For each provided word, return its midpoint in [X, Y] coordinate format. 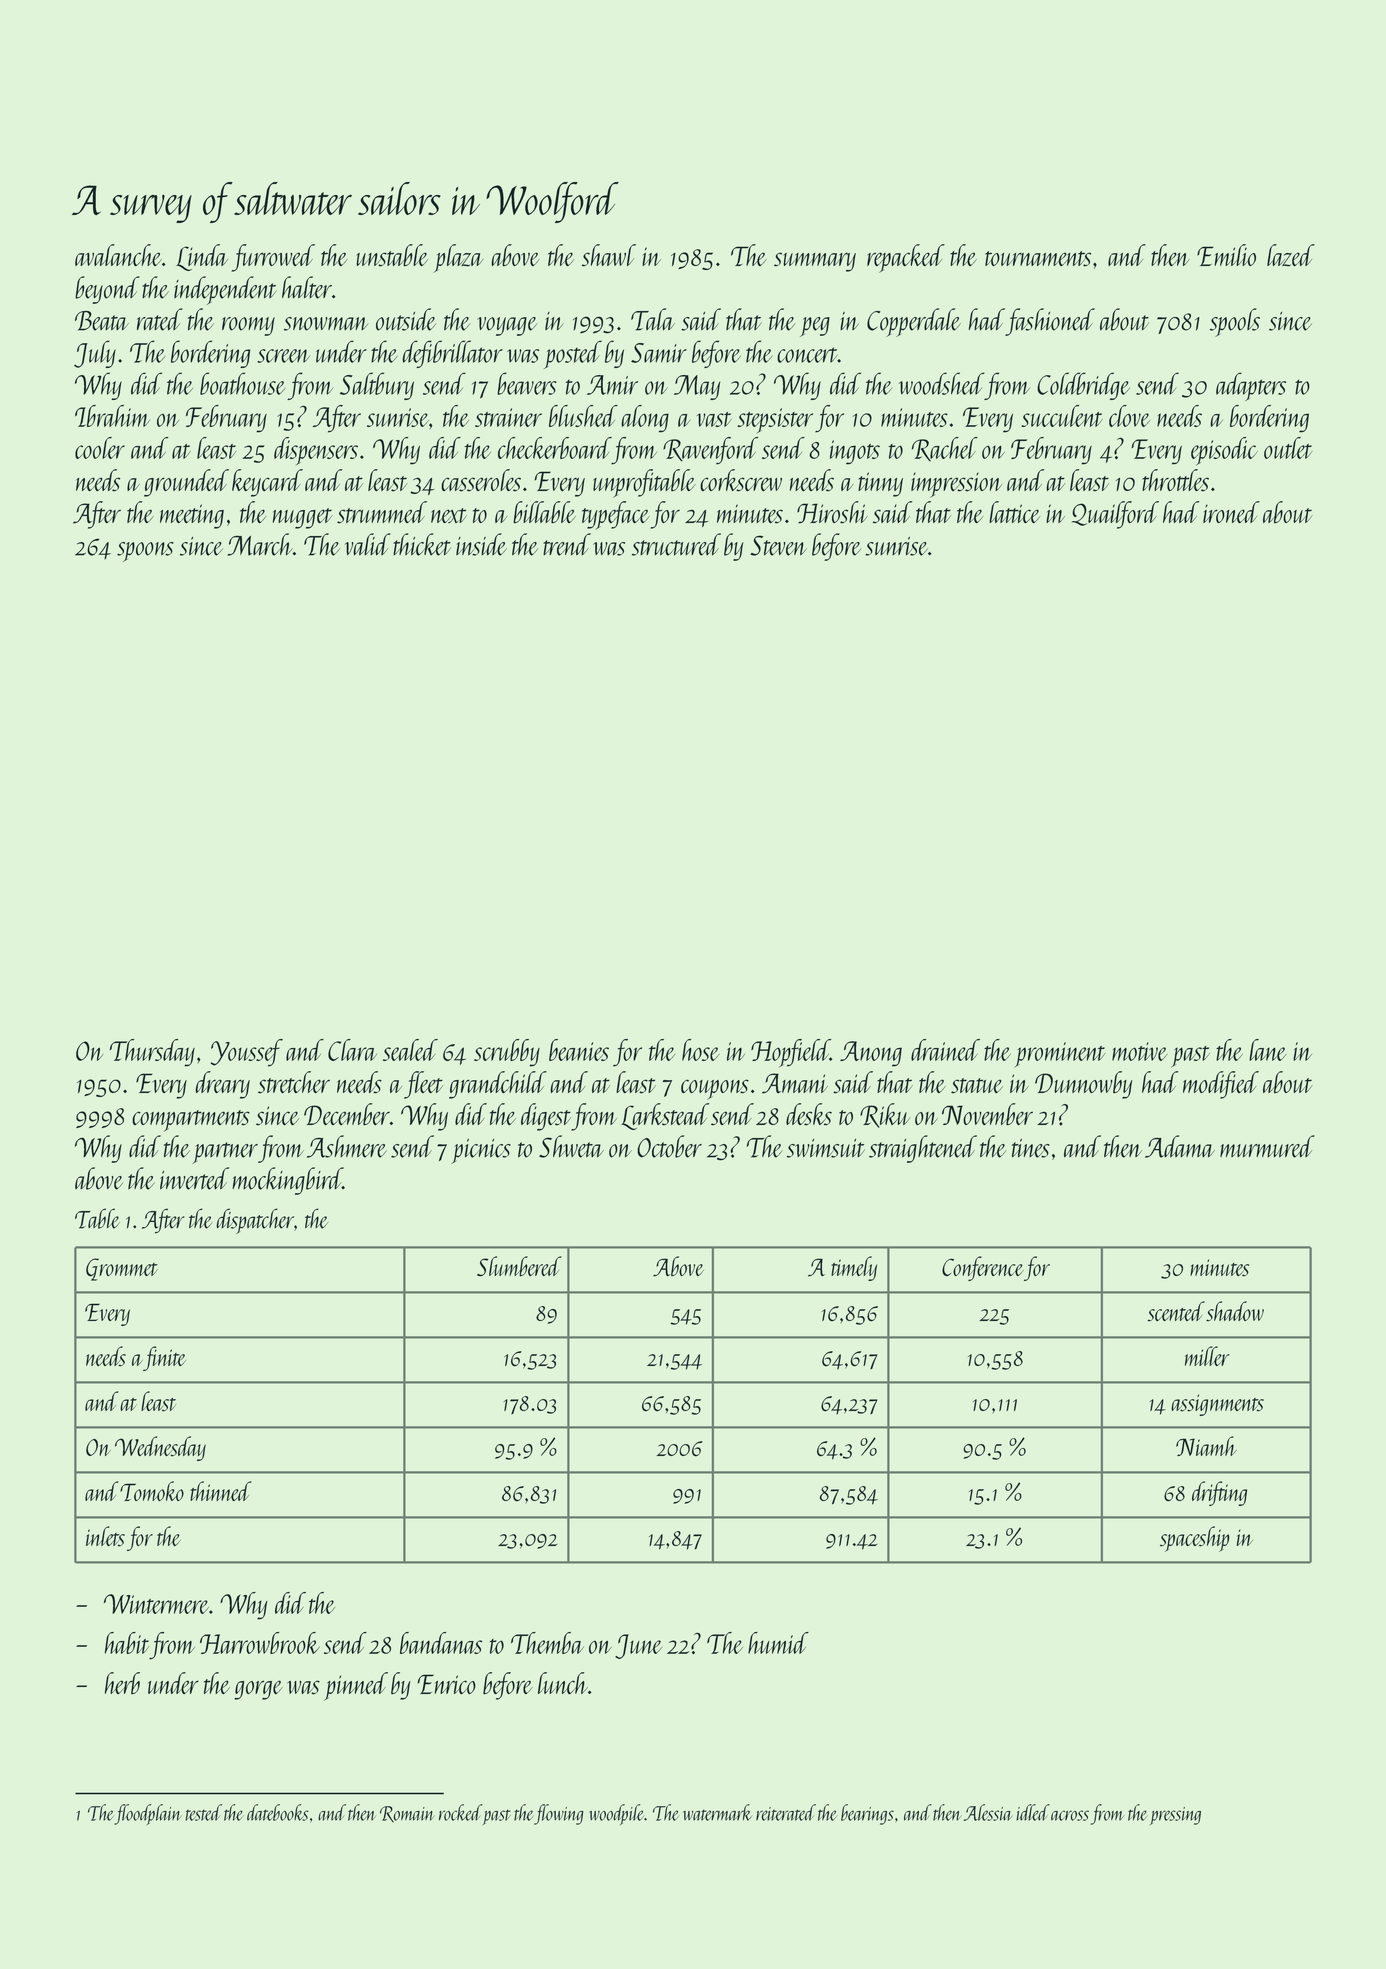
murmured [1267, 1146]
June [638, 1646]
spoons [145, 552]
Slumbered [519, 1266]
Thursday [152, 1053]
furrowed [273, 258]
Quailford [1115, 515]
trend [567, 544]
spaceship [1195, 1539]
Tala [653, 319]
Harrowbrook [260, 1643]
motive [1139, 1051]
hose [700, 1050]
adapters [1251, 386]
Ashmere [347, 1146]
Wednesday [160, 1448]
